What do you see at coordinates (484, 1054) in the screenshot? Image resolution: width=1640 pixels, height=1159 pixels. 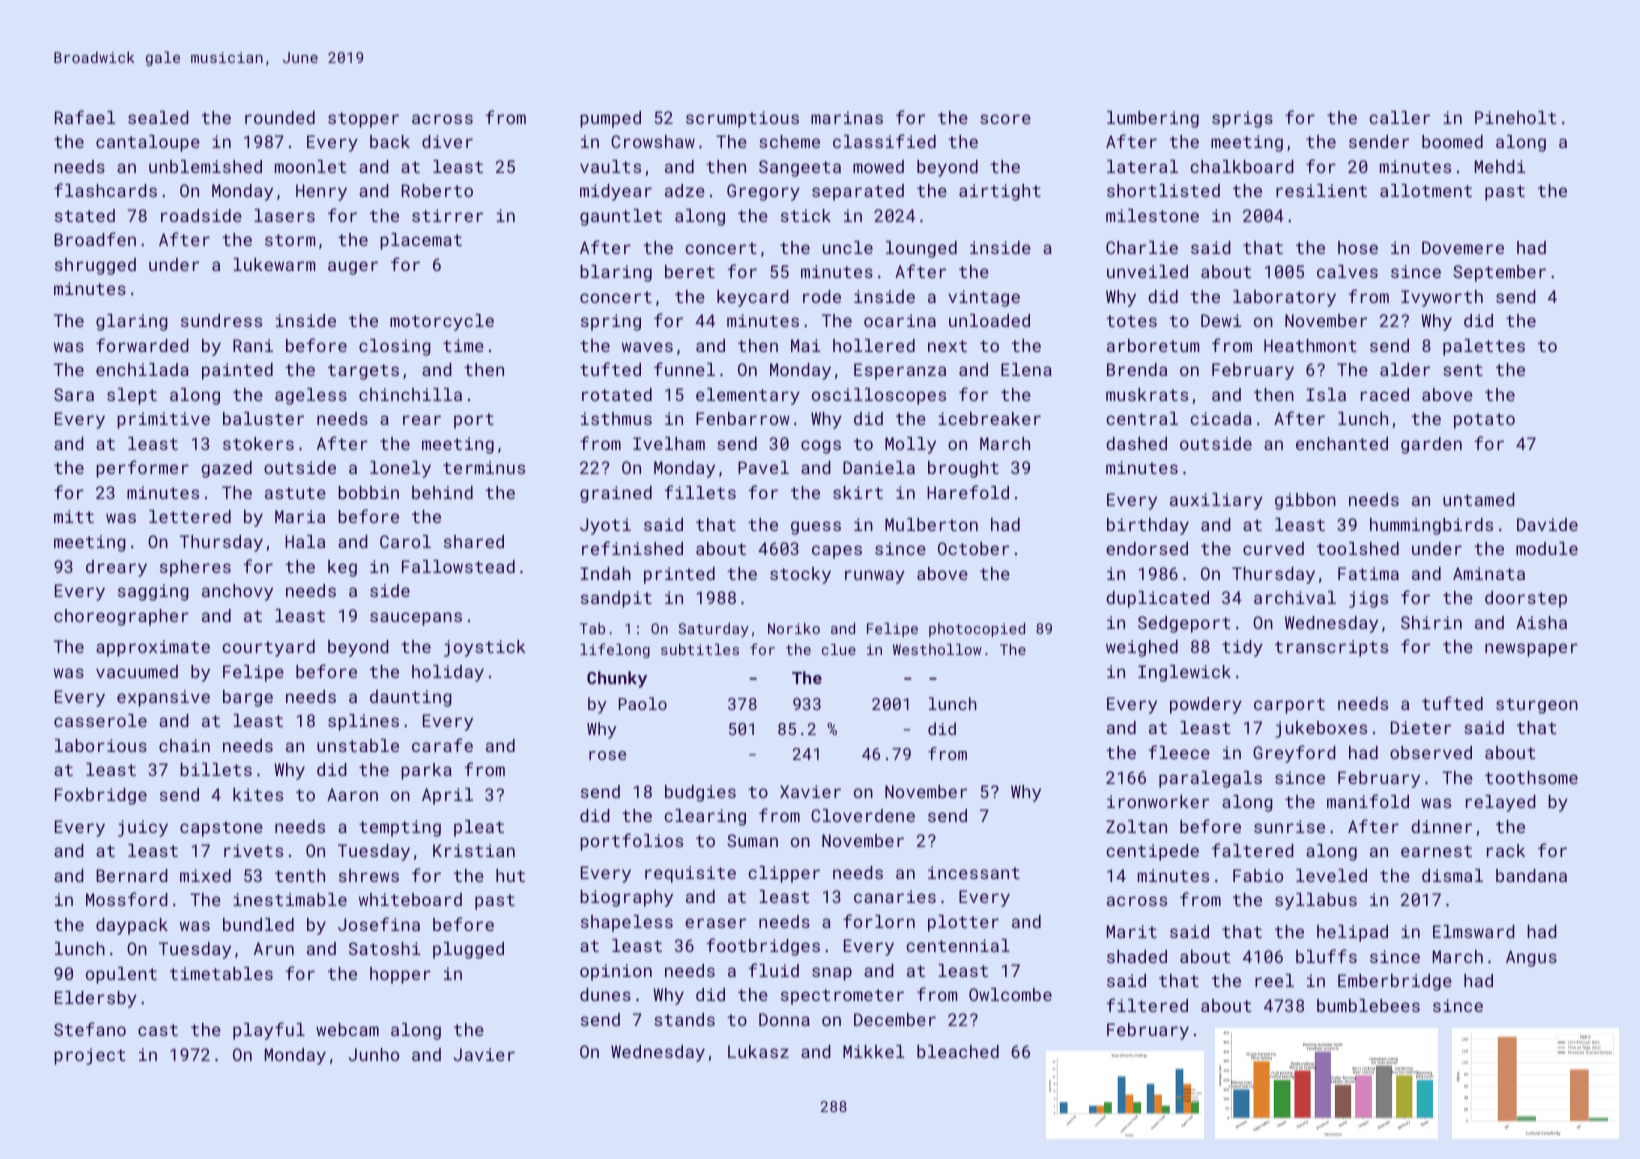 I see `Javier` at bounding box center [484, 1054].
